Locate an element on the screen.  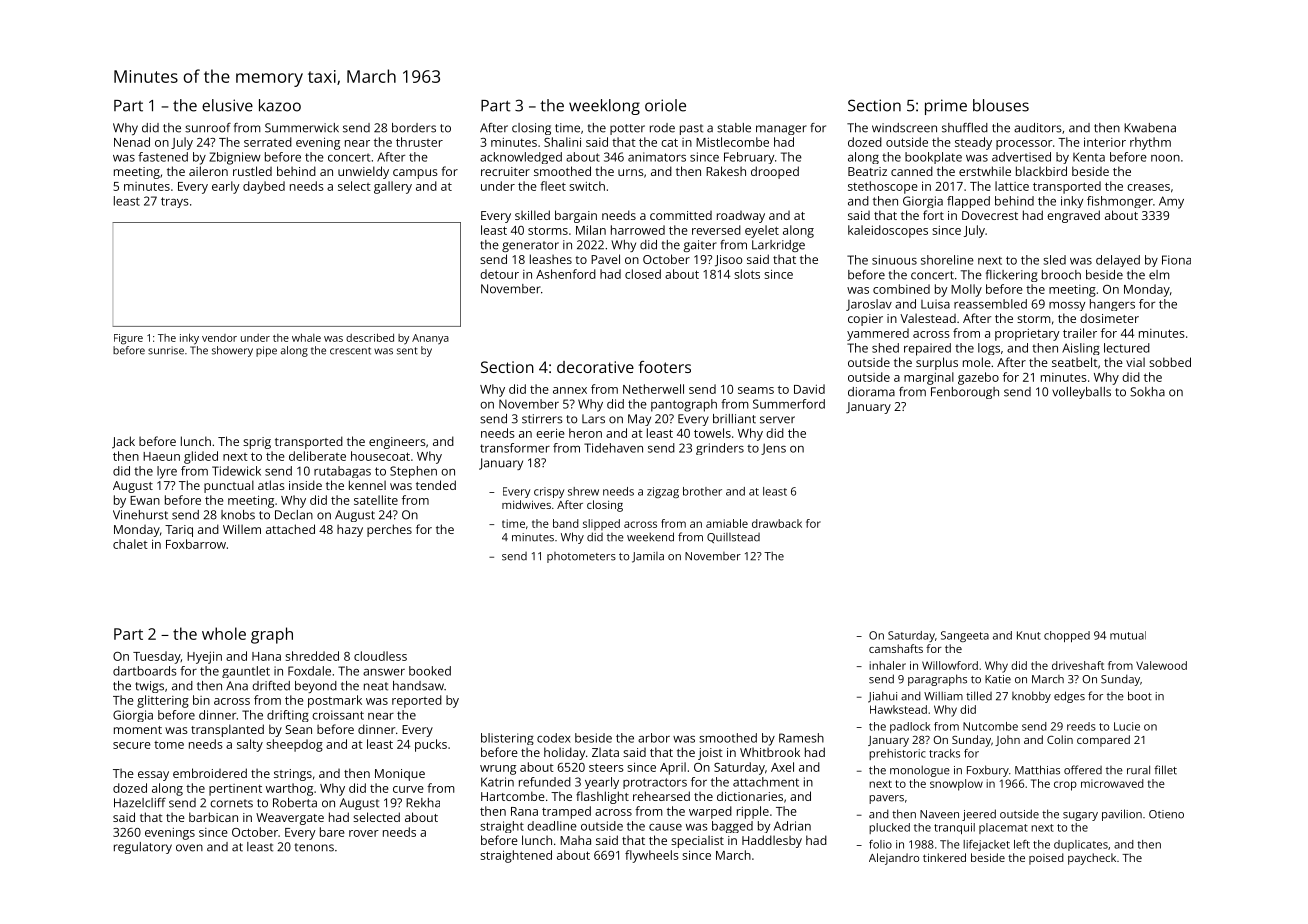
grinders is located at coordinates (720, 449).
